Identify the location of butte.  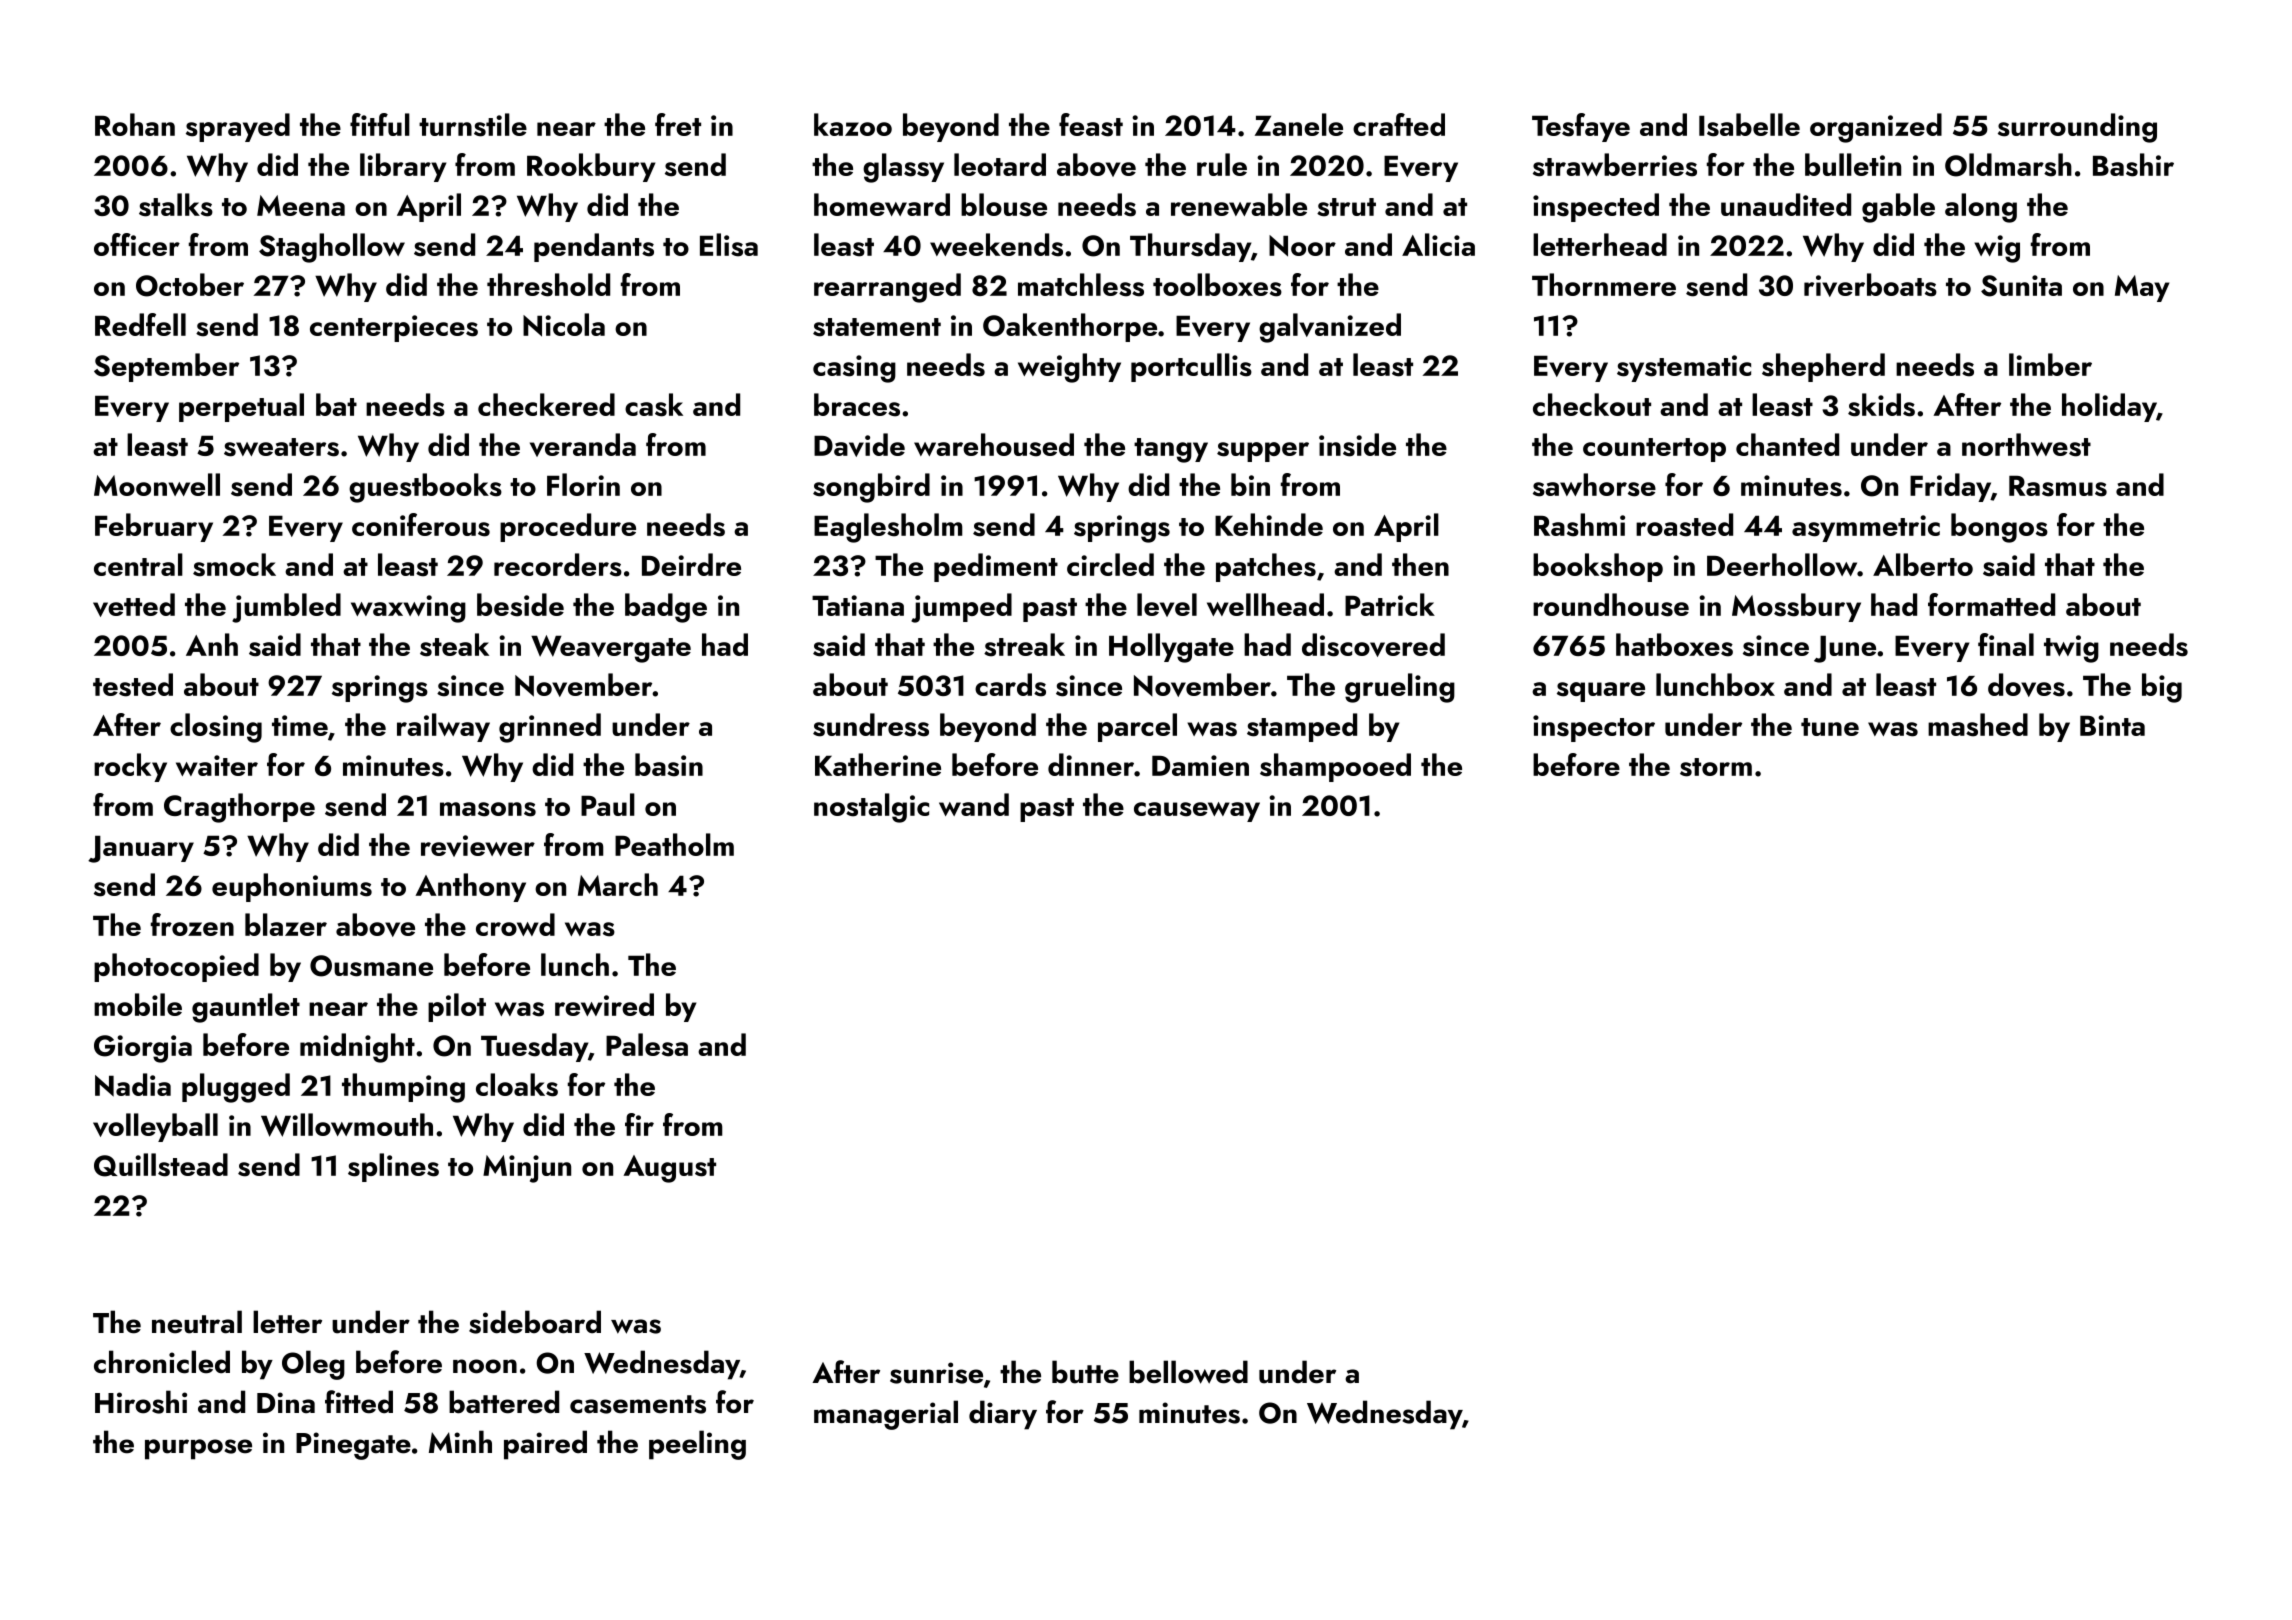
(1085, 1372).
